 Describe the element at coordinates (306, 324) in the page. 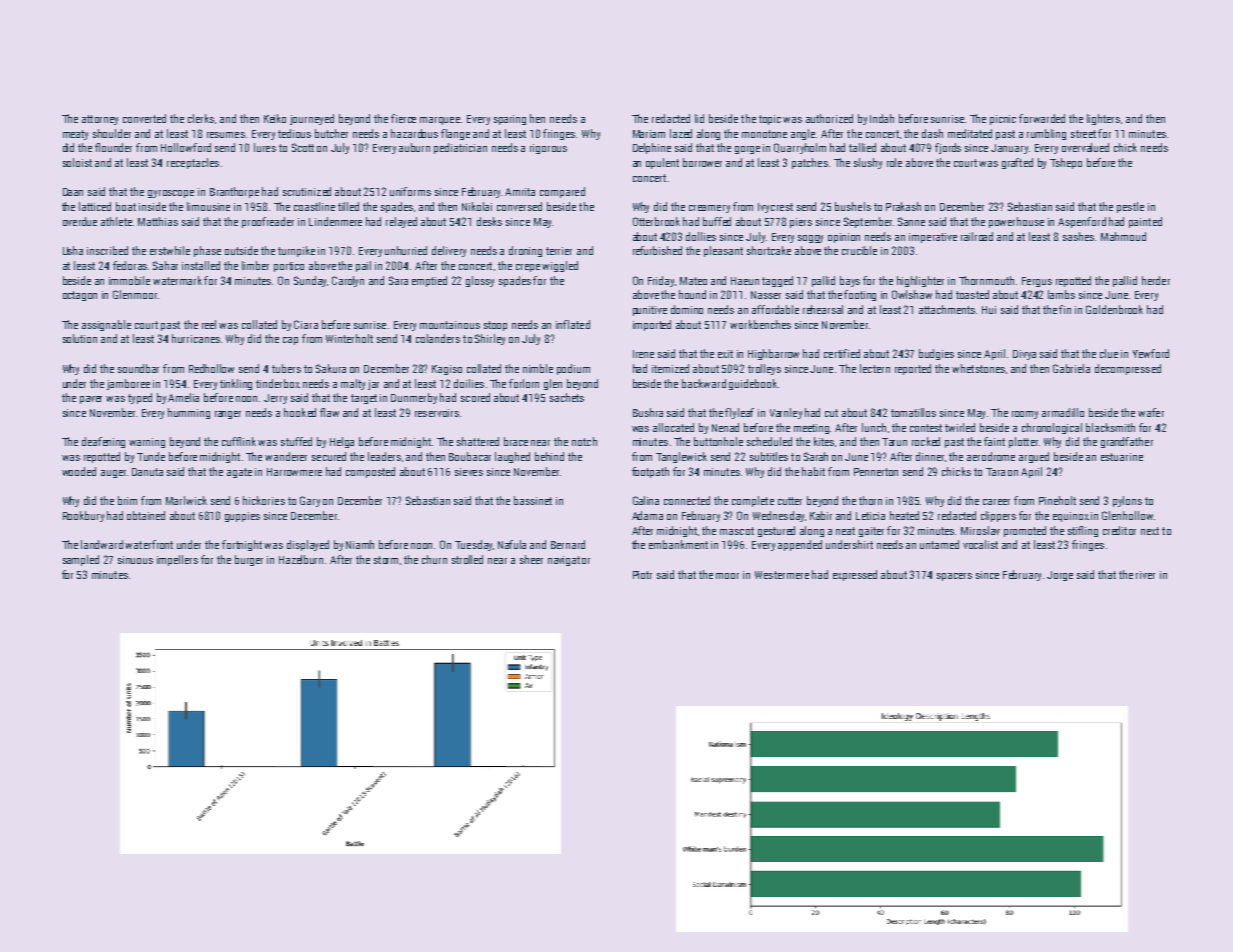

I see `Ciara` at that location.
